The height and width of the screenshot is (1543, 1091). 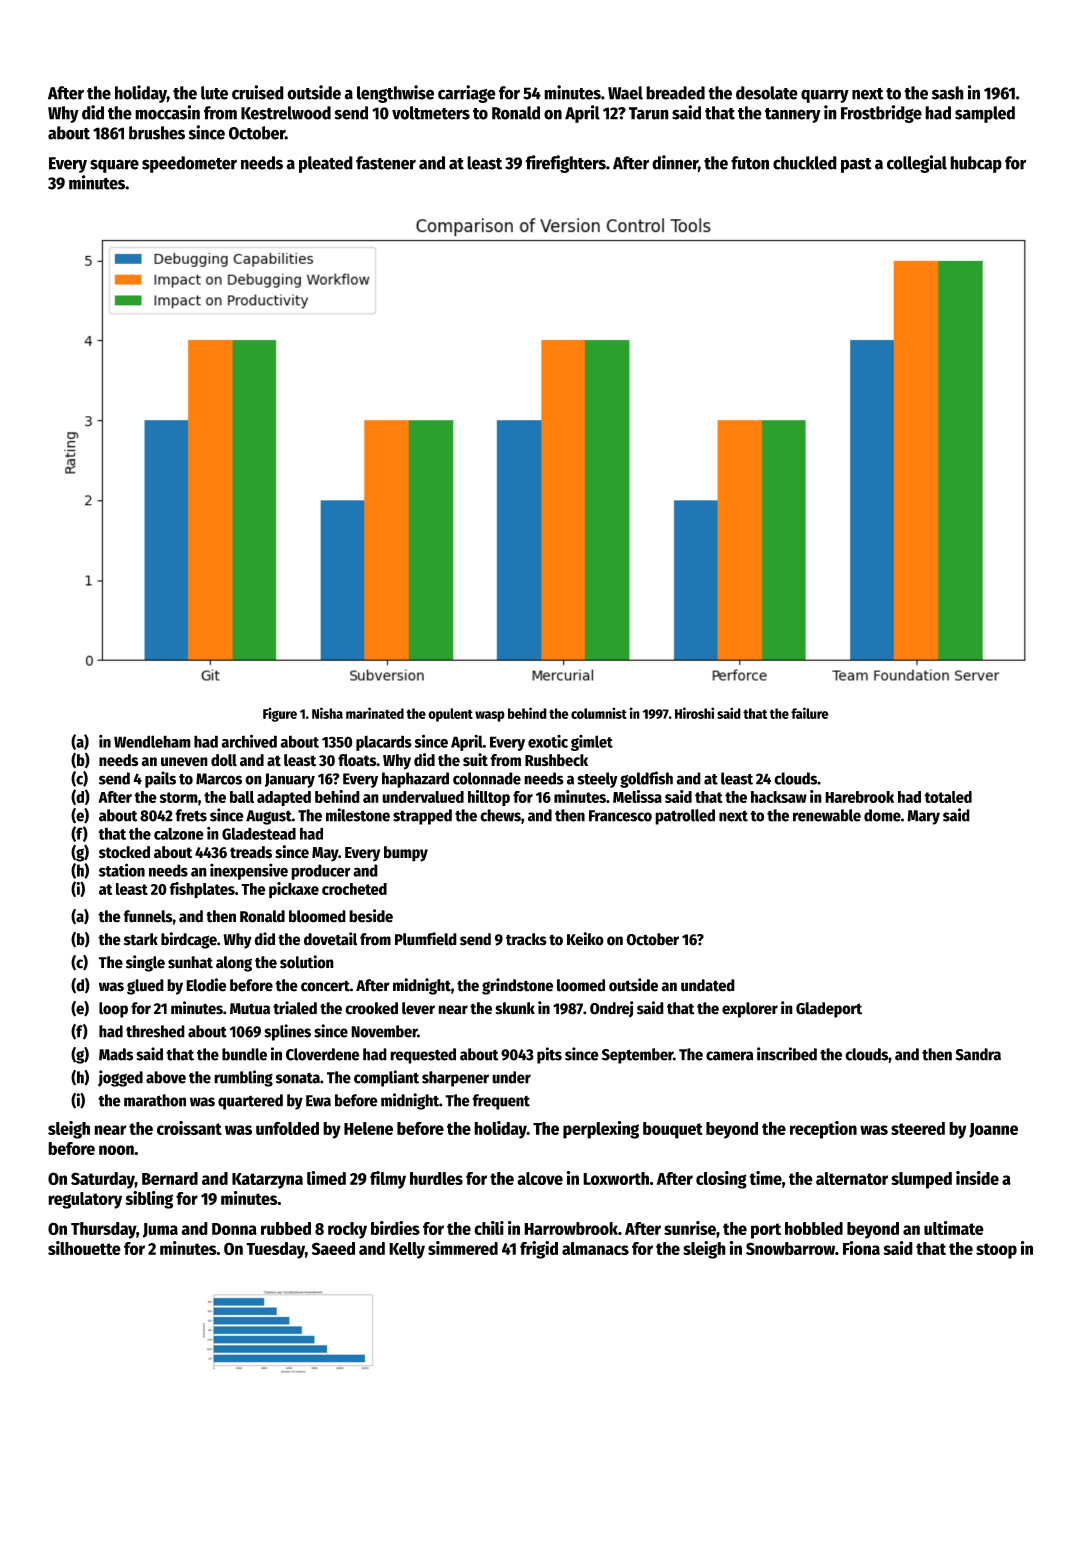 I want to click on Wael, so click(x=625, y=93).
